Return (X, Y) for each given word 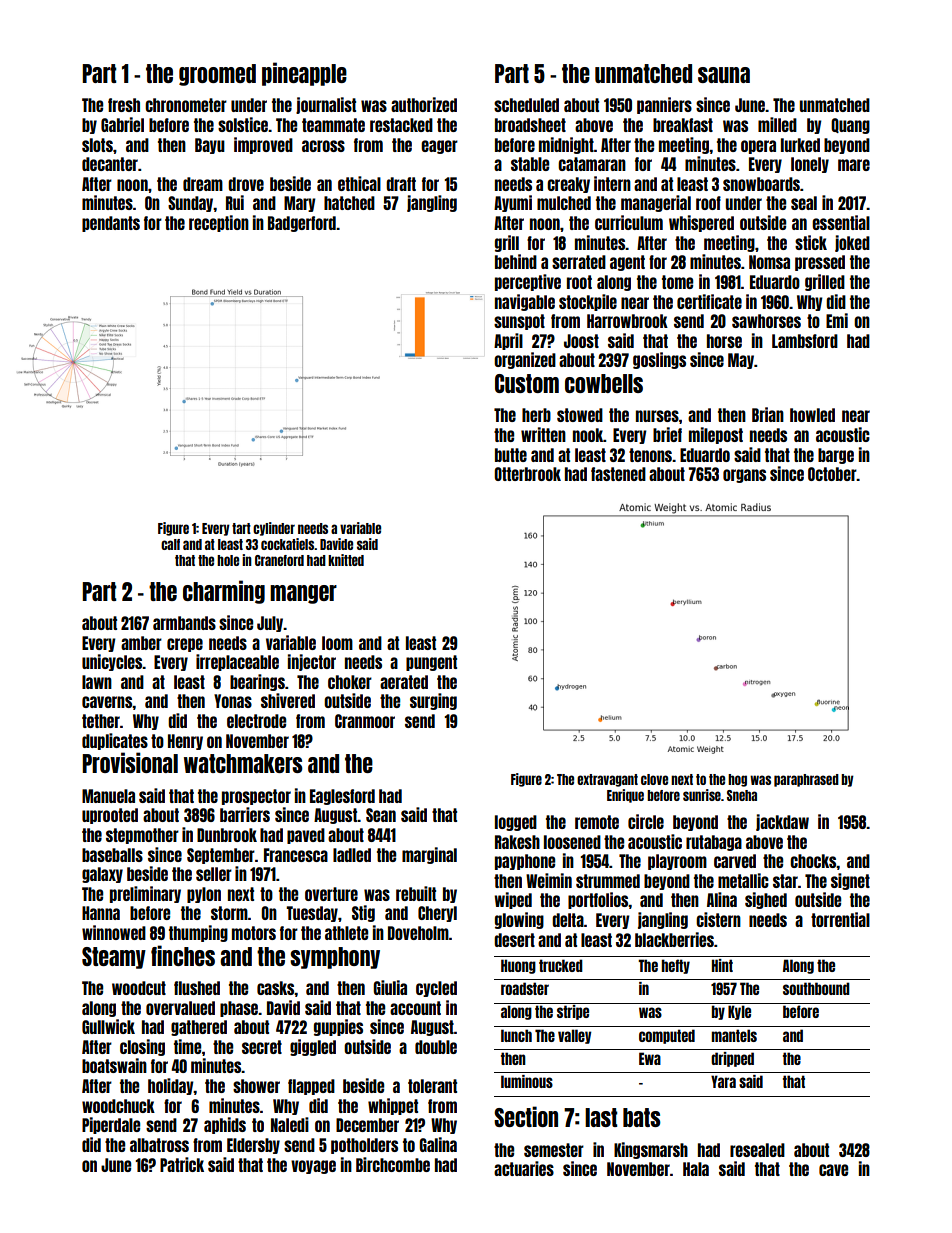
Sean (381, 815)
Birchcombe (393, 1164)
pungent (431, 663)
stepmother (142, 836)
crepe (185, 645)
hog (737, 780)
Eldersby (253, 1146)
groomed (217, 75)
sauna (724, 75)
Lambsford (805, 341)
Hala (696, 1169)
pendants (111, 224)
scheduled (526, 105)
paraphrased (806, 780)
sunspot (519, 322)
